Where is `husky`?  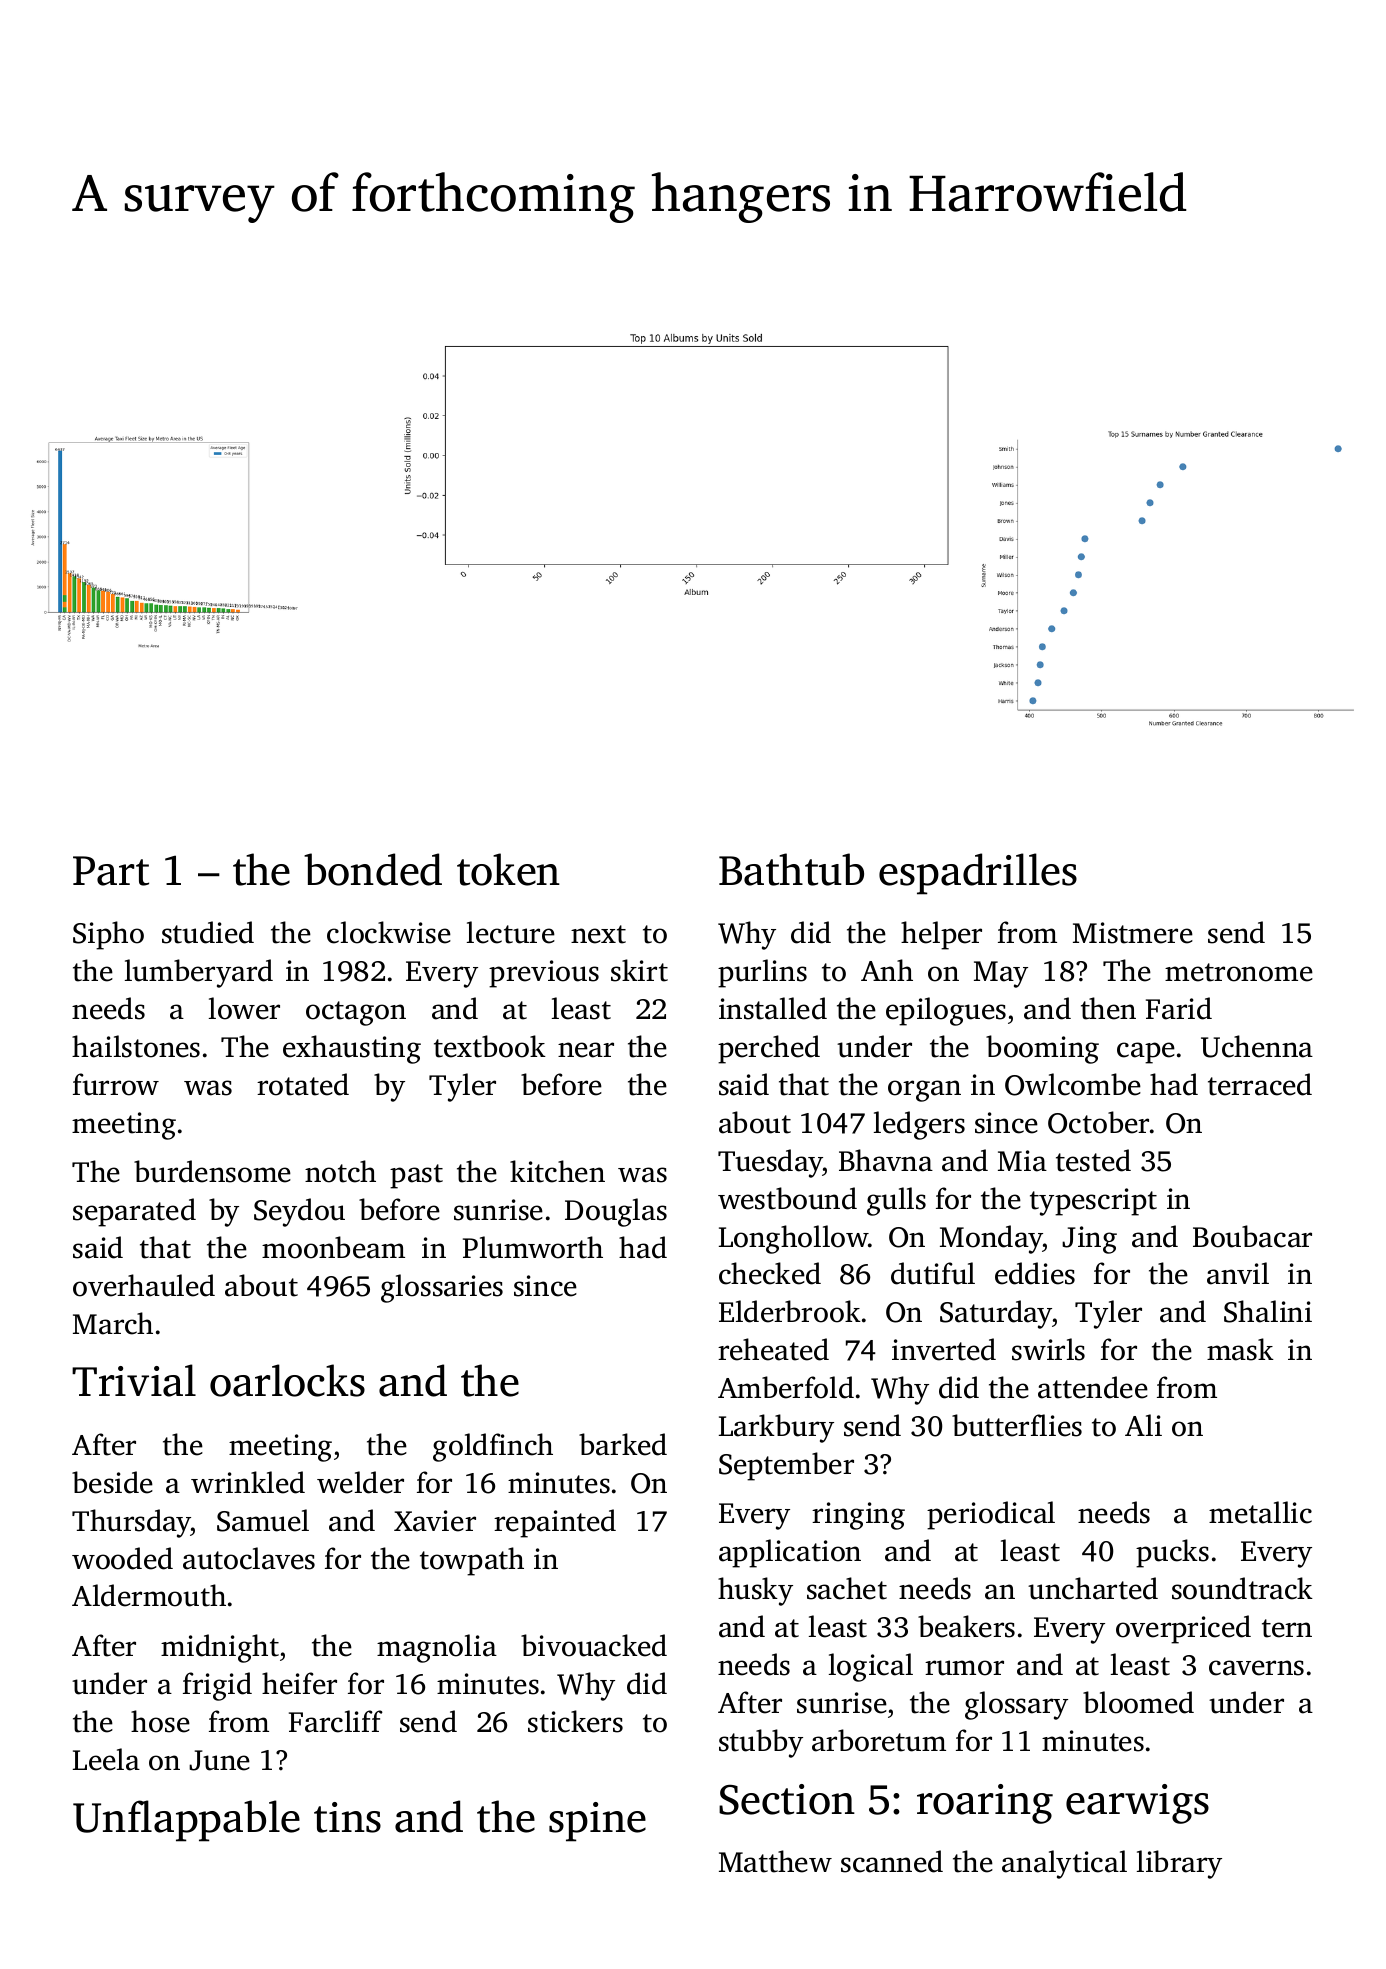 husky is located at coordinates (755, 1591).
